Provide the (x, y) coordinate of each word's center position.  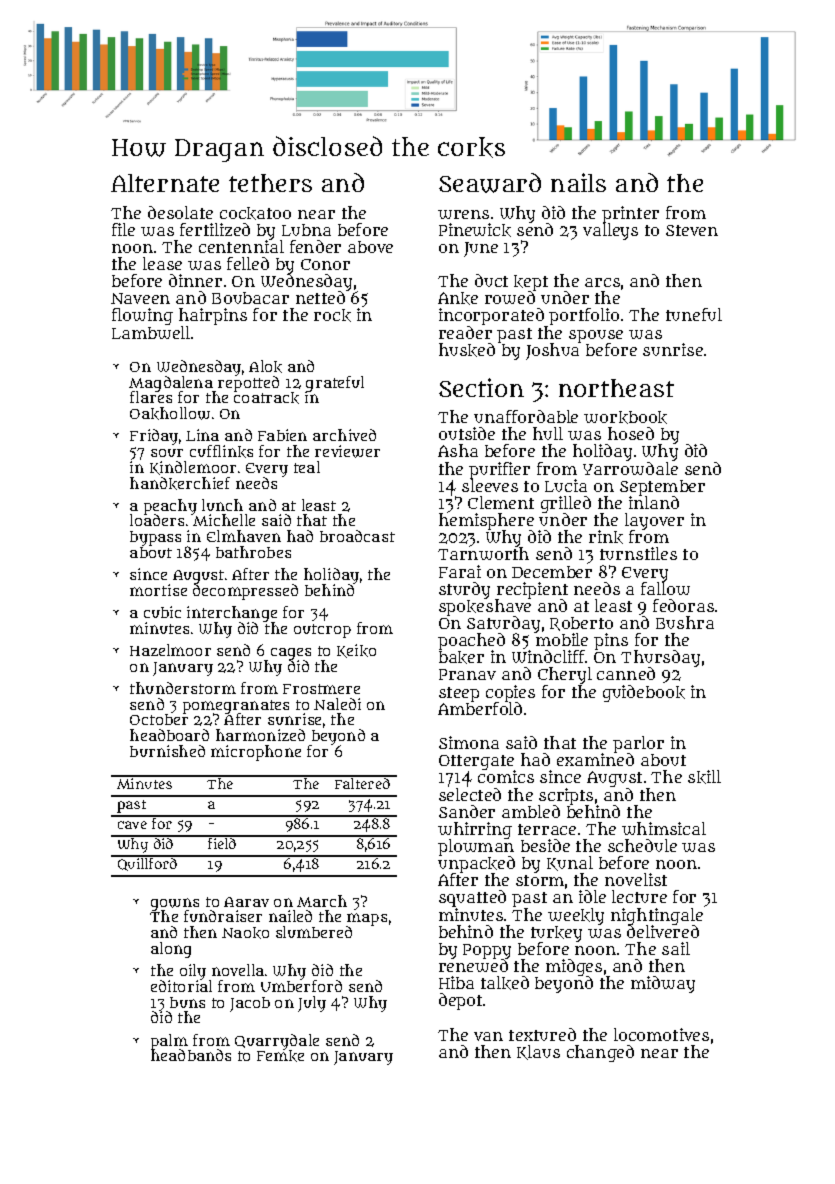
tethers (270, 183)
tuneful (694, 314)
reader (465, 332)
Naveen (140, 298)
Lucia (566, 485)
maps (366, 920)
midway (663, 984)
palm (169, 1042)
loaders (157, 520)
